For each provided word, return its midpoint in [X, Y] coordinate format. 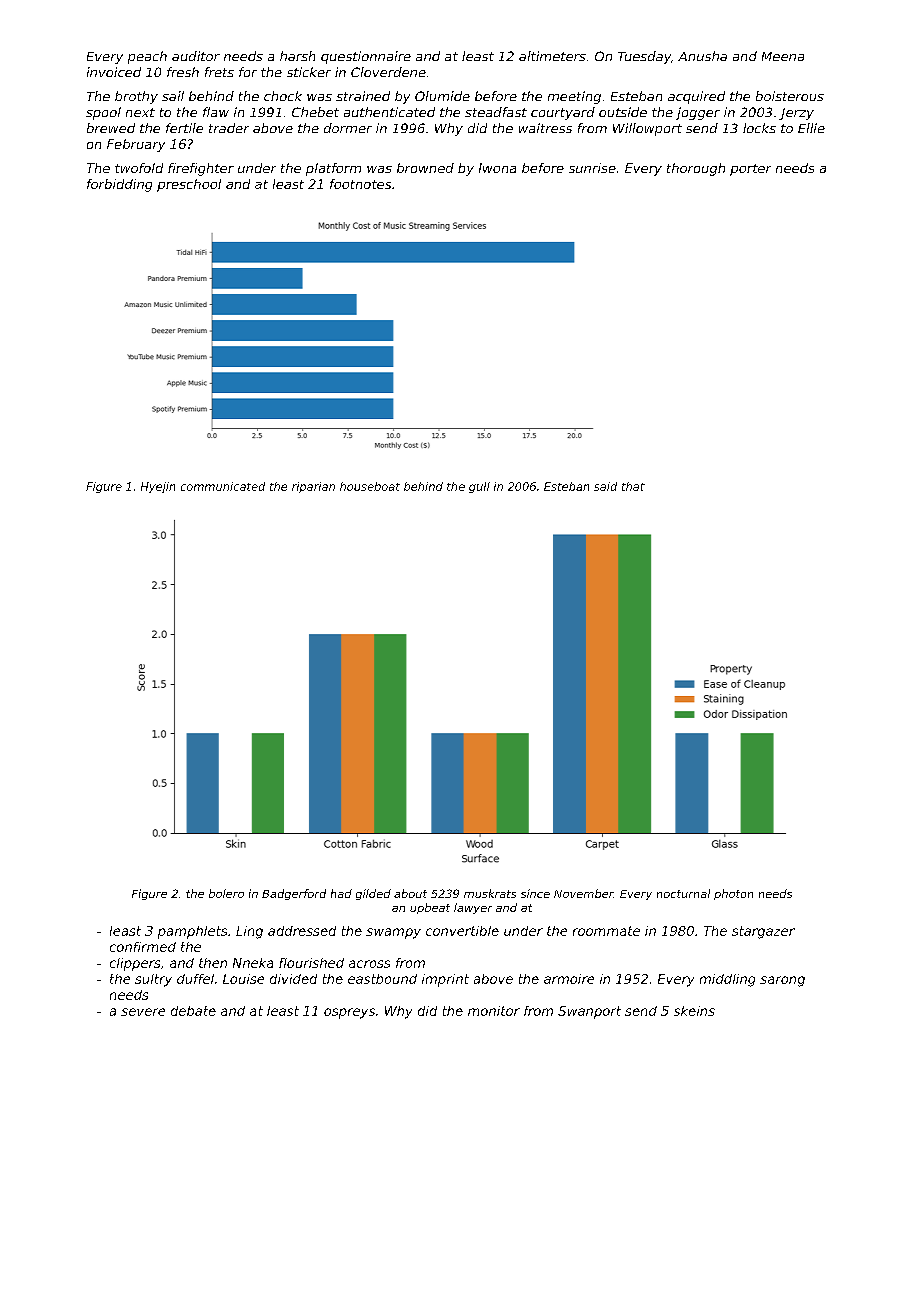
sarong [782, 981]
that [633, 486]
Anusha [702, 56]
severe [143, 1012]
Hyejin [158, 487]
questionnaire [366, 57]
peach [147, 57]
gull [479, 487]
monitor [494, 1011]
